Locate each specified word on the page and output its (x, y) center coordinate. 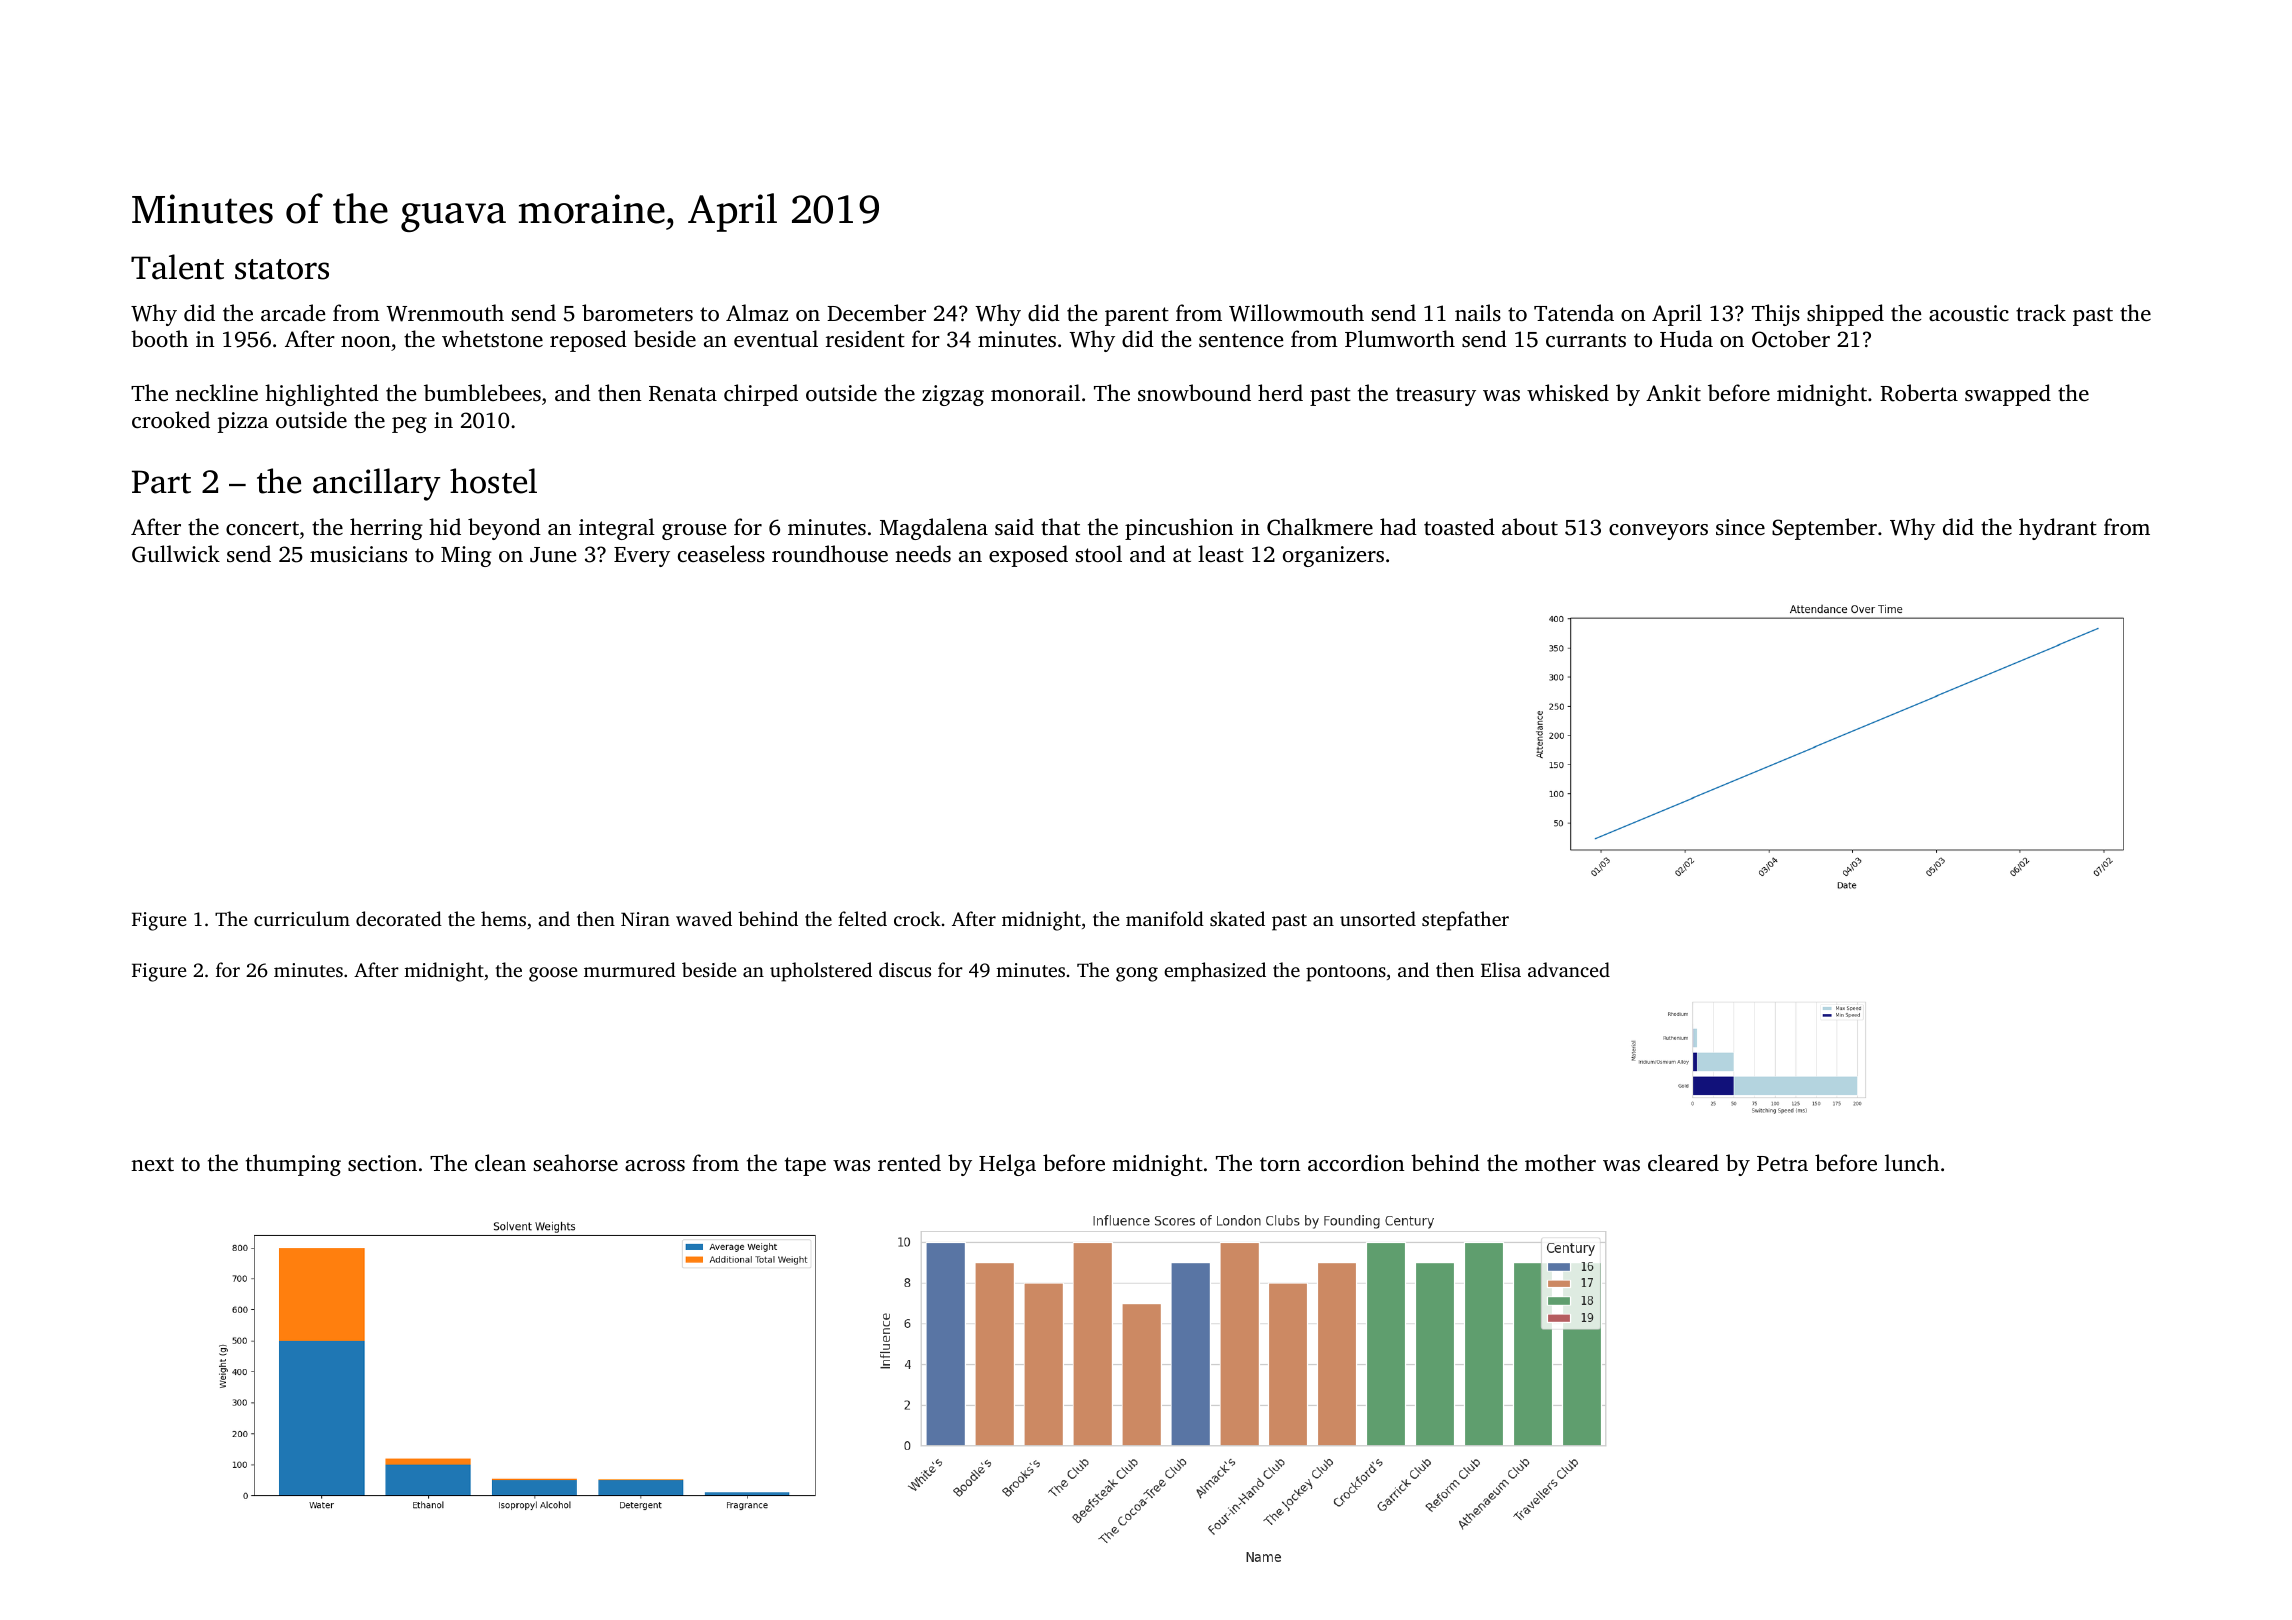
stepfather (1465, 921)
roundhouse (830, 553)
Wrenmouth (445, 313)
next (152, 1164)
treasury (1436, 396)
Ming (466, 556)
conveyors (1658, 532)
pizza (243, 422)
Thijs (1776, 315)
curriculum (302, 918)
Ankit (1673, 392)
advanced (1569, 969)
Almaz (757, 312)
